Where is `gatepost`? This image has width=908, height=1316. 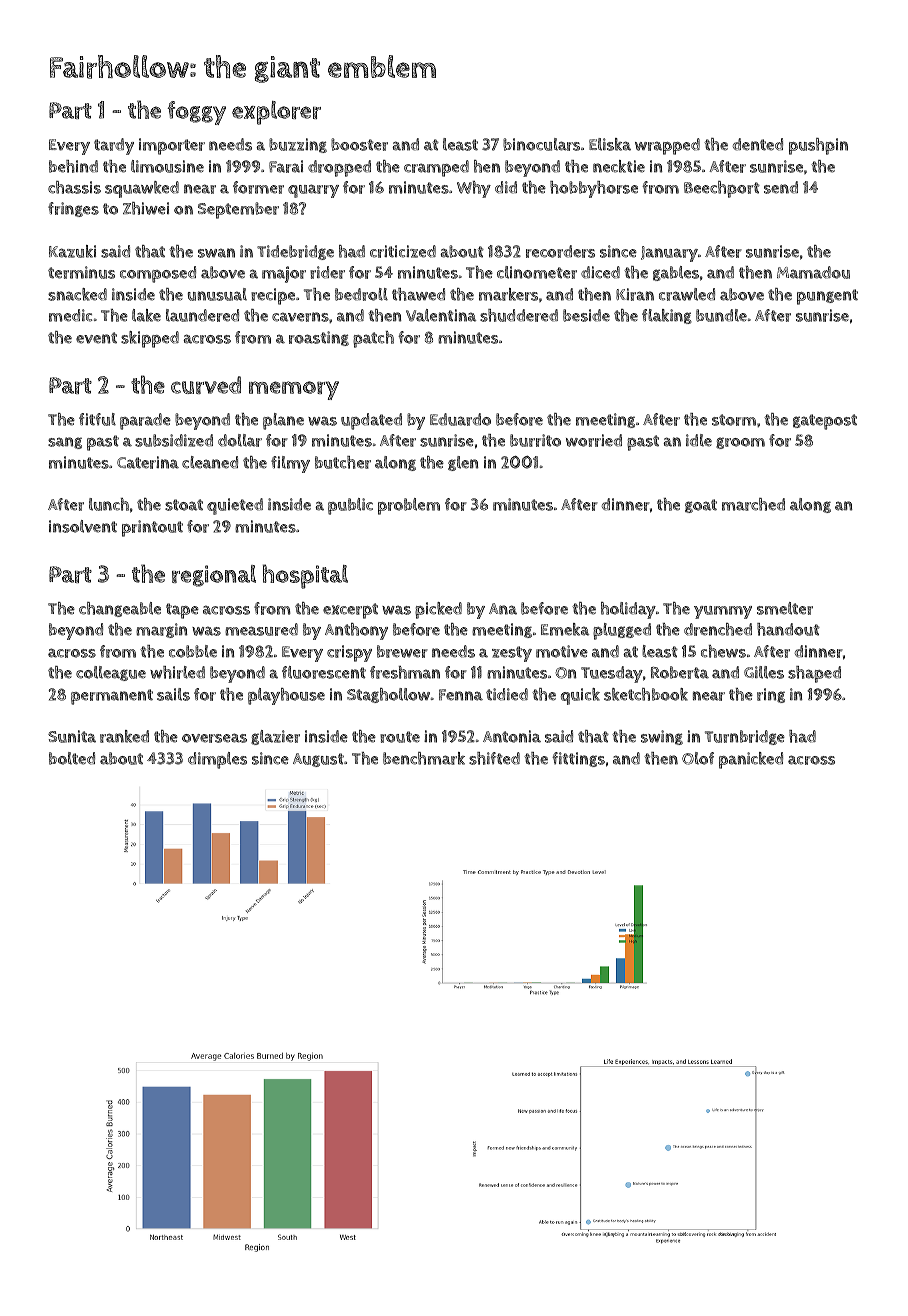 gatepost is located at coordinates (825, 422).
